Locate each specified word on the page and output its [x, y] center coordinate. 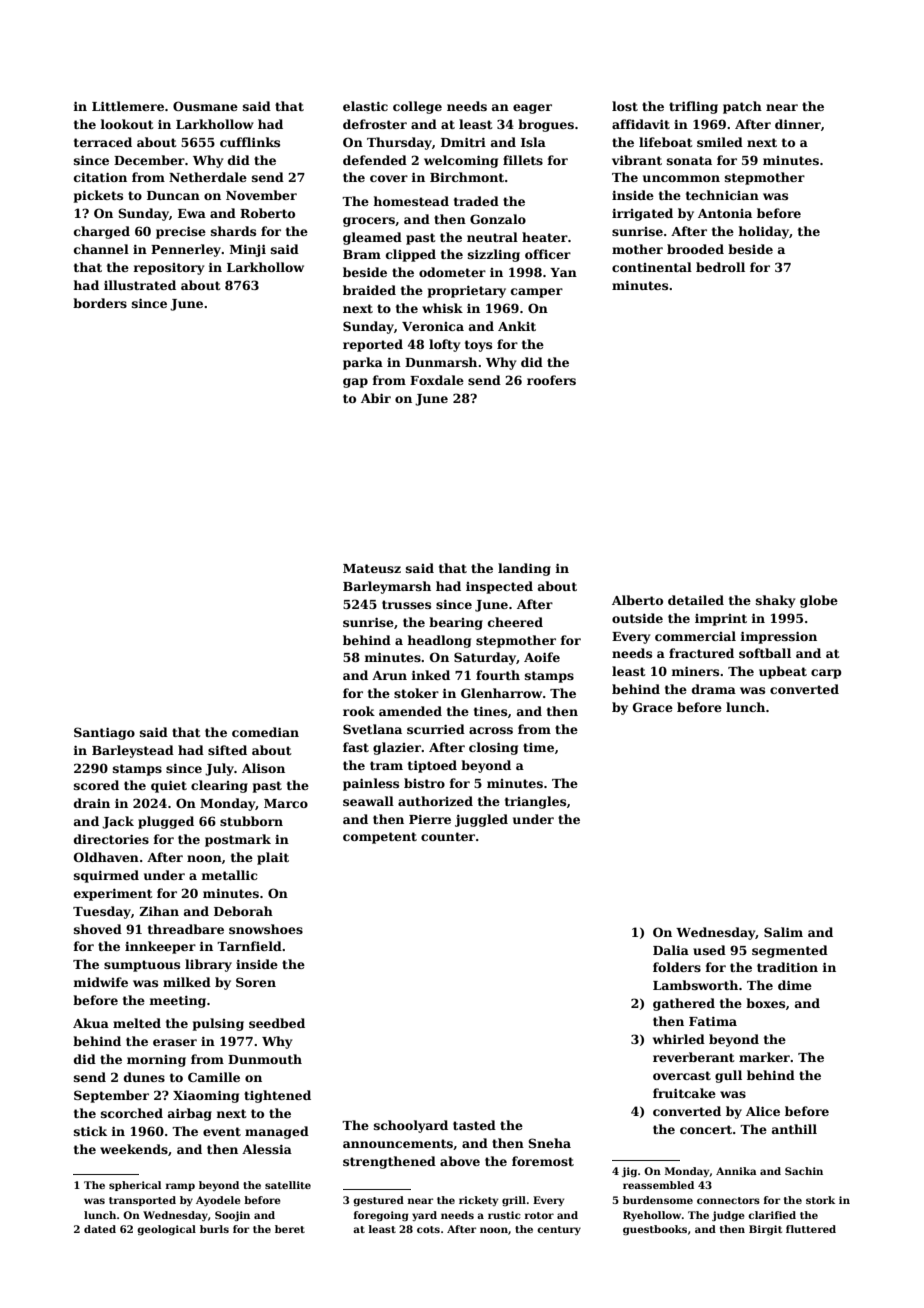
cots [428, 1229]
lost [625, 106]
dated [100, 1229]
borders [100, 303]
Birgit [765, 1230]
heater [545, 237]
